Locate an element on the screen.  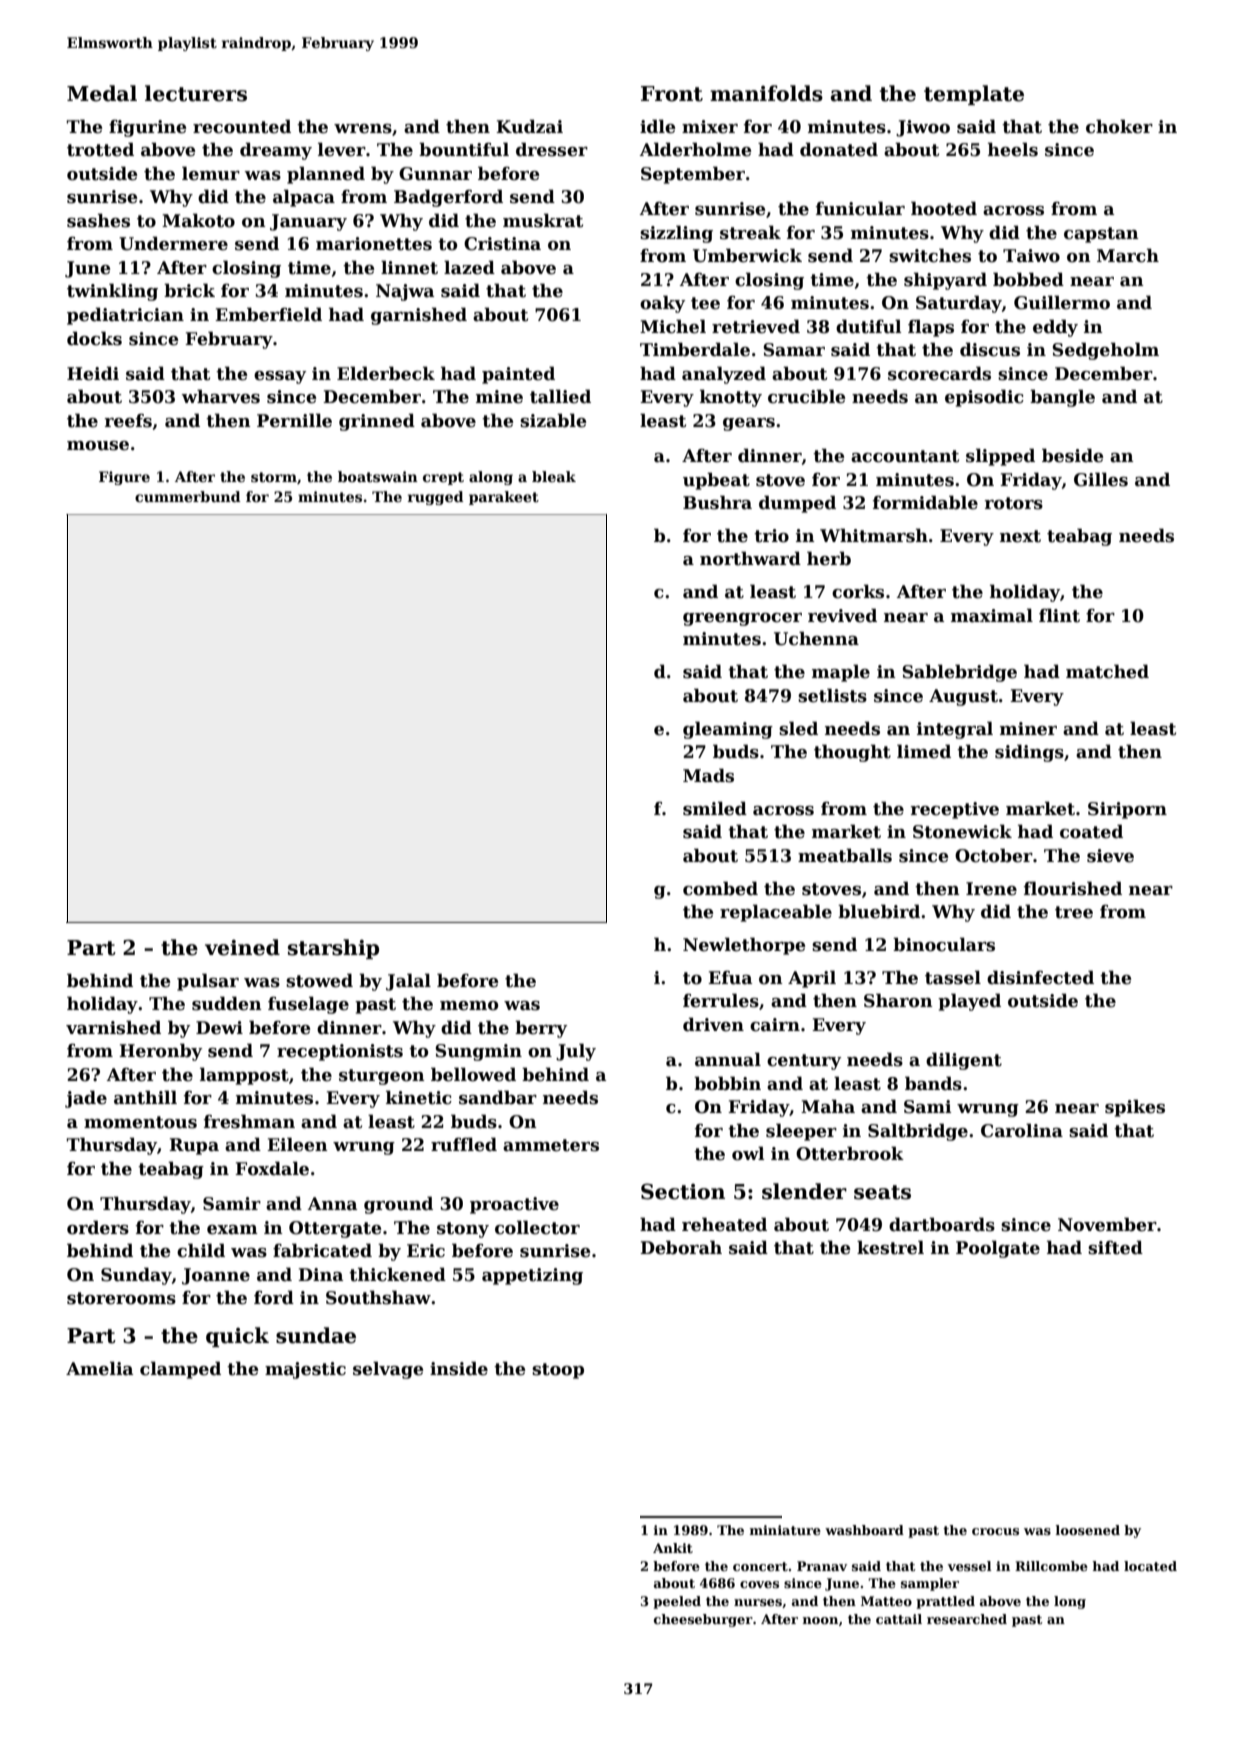
streak is located at coordinates (750, 232).
